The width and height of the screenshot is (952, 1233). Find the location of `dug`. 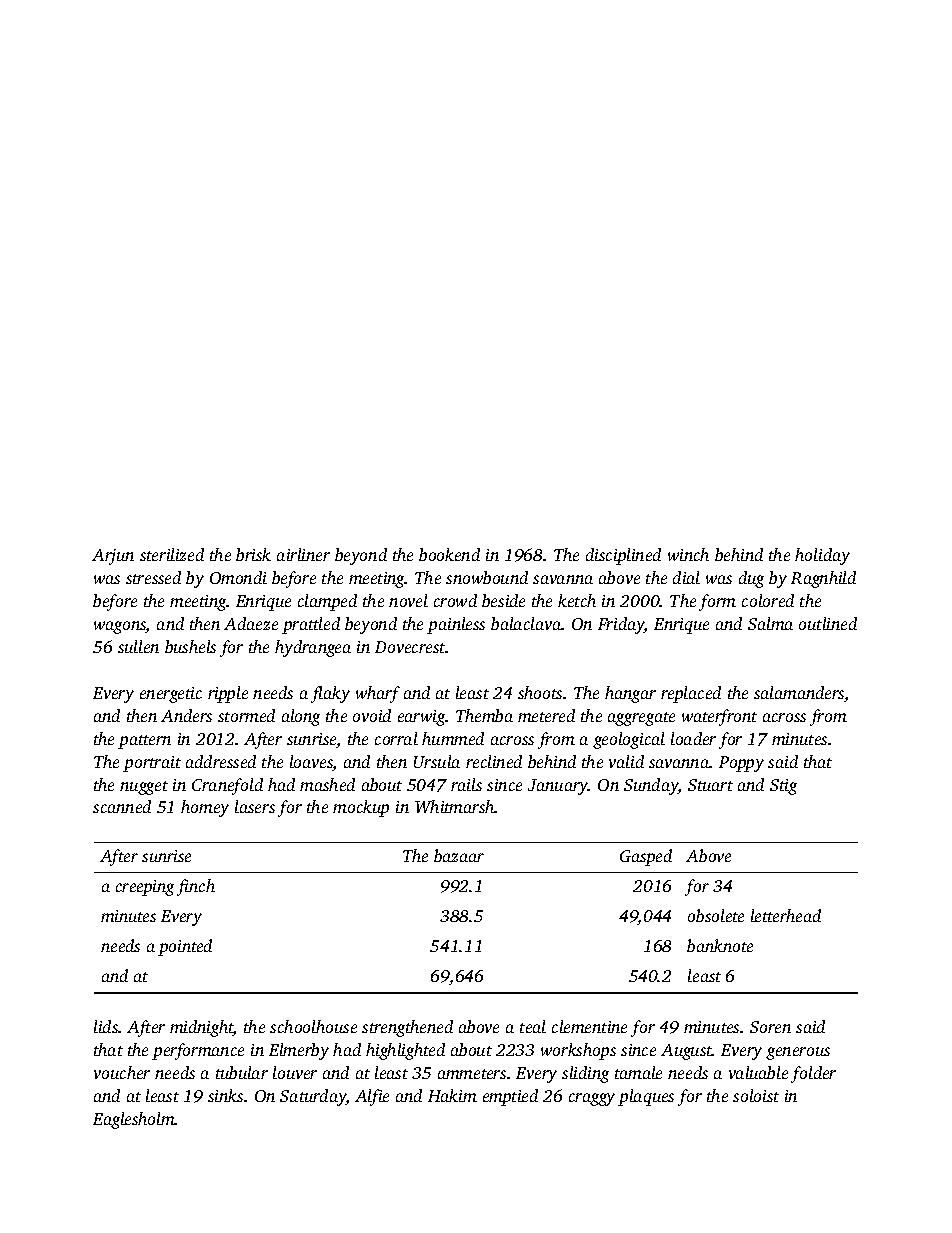

dug is located at coordinates (751, 579).
